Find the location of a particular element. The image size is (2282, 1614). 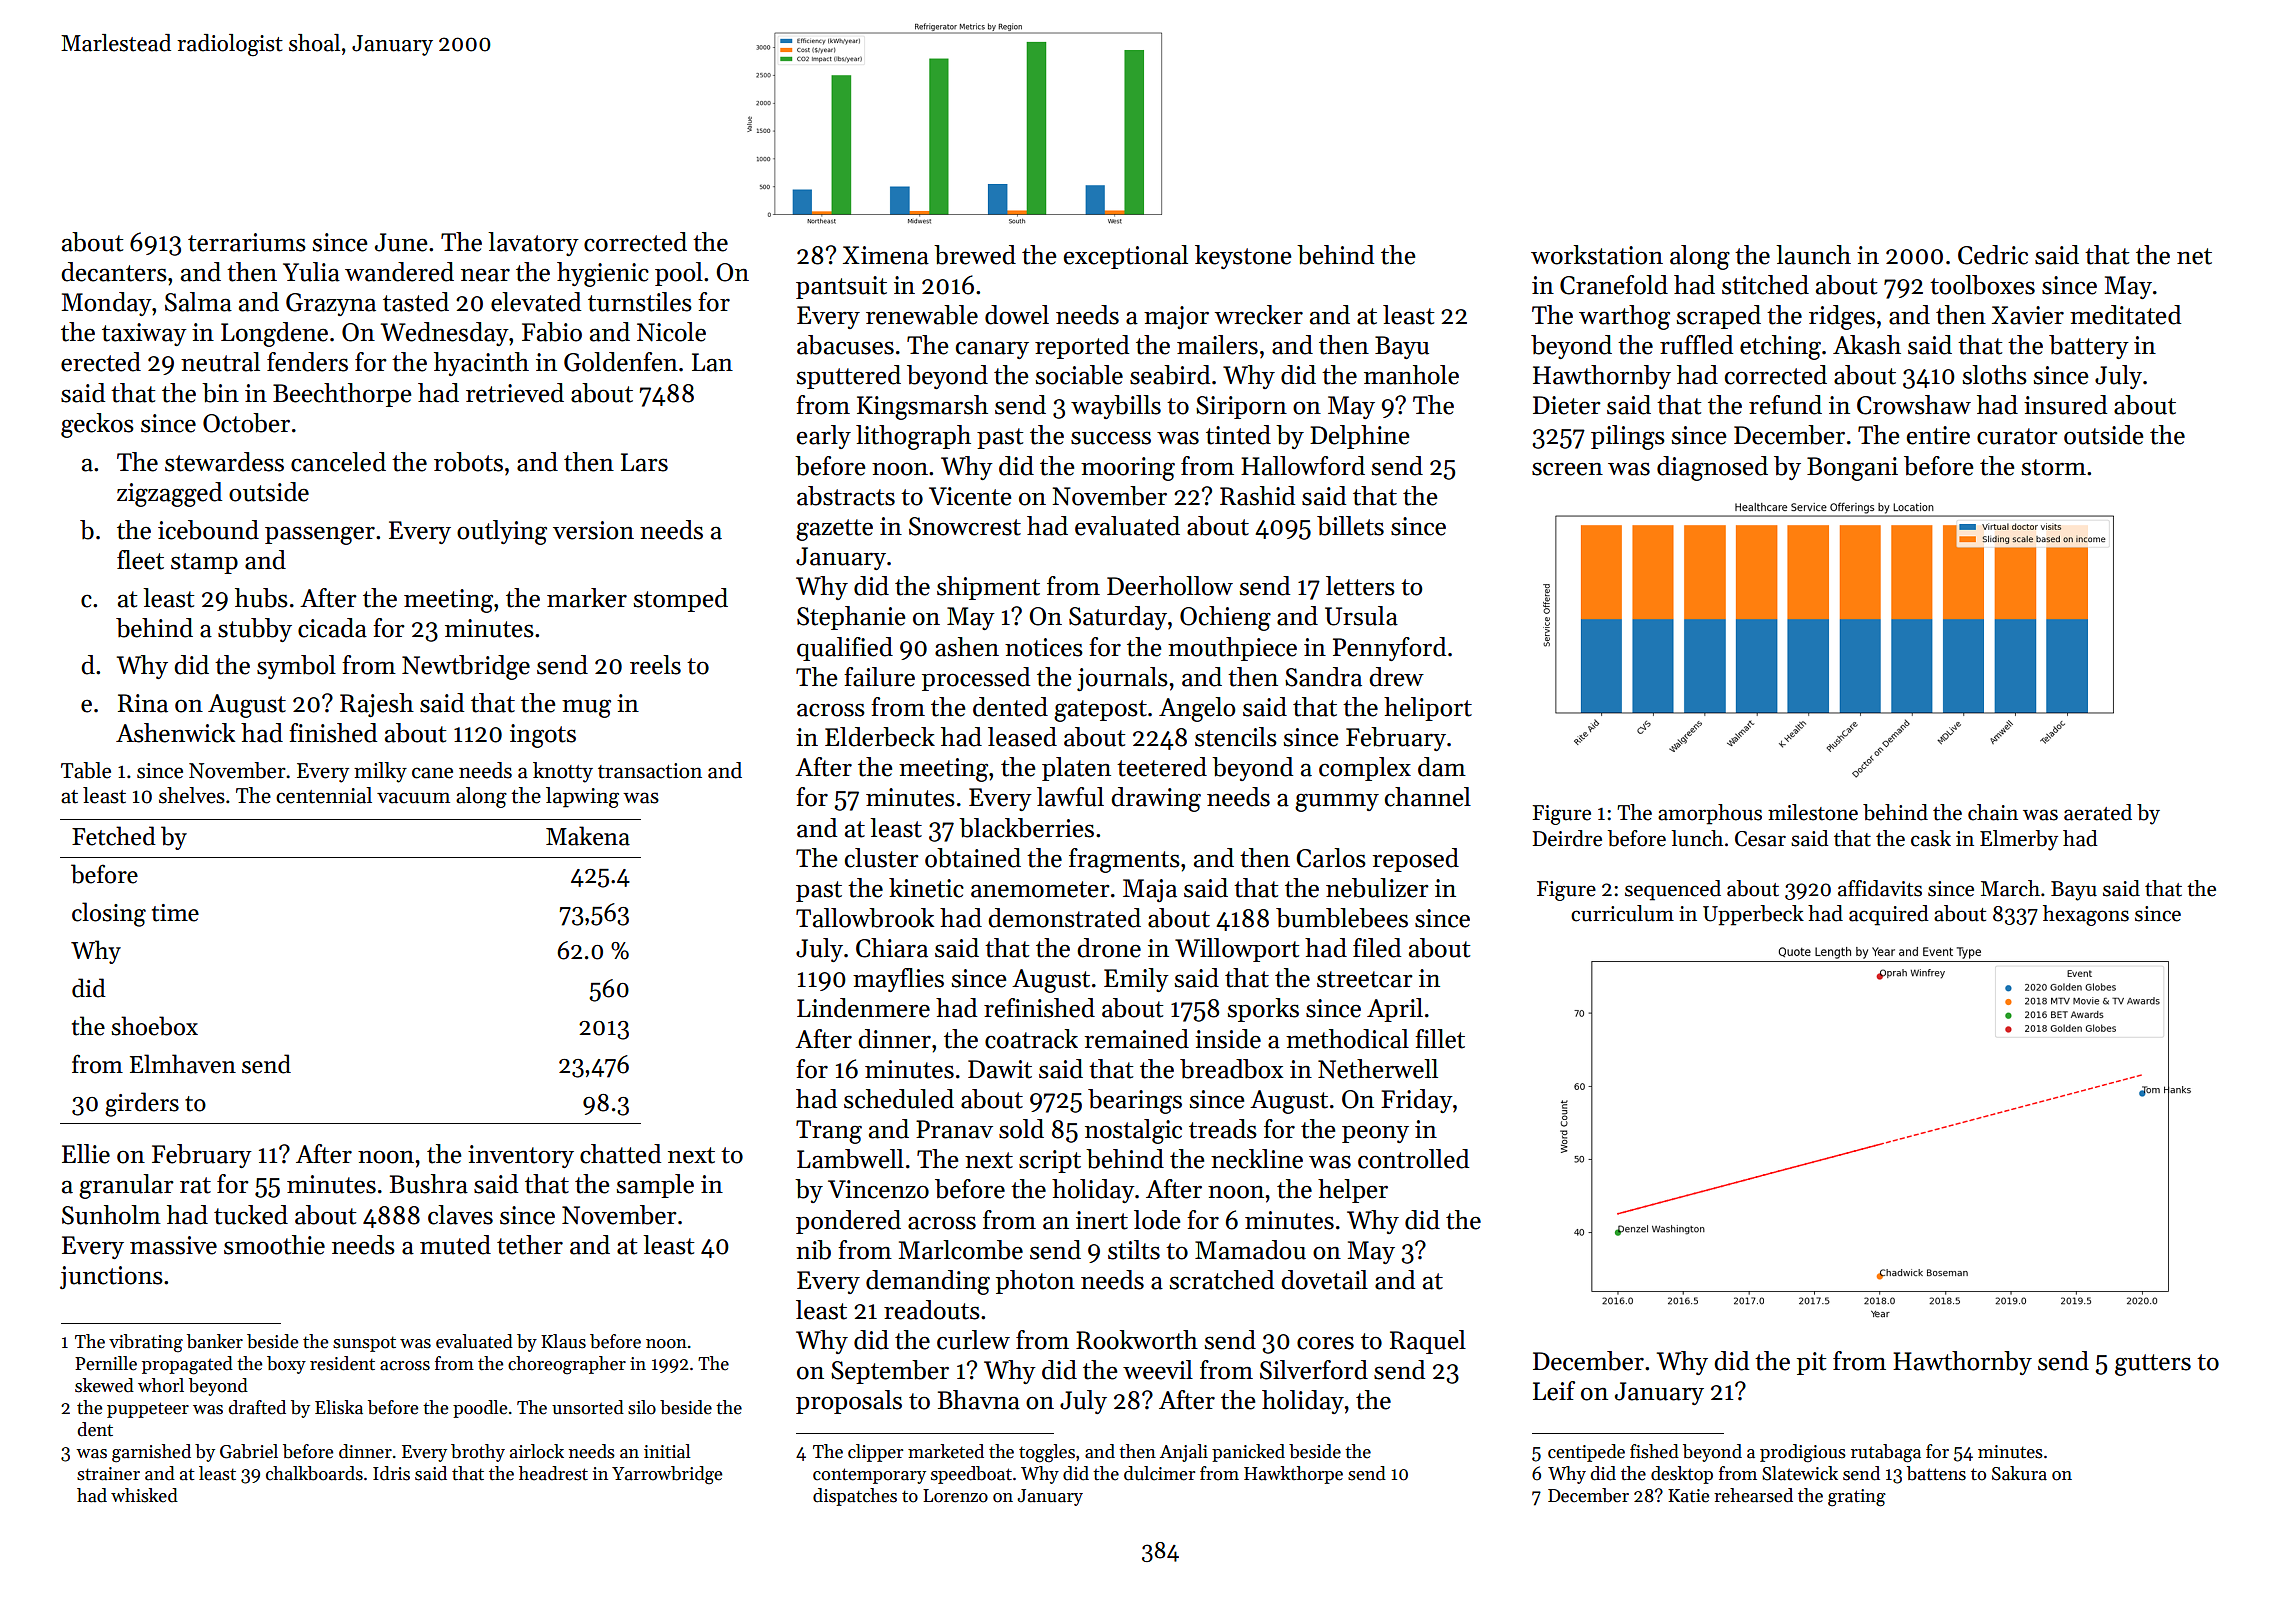

gutters is located at coordinates (2153, 1365).
